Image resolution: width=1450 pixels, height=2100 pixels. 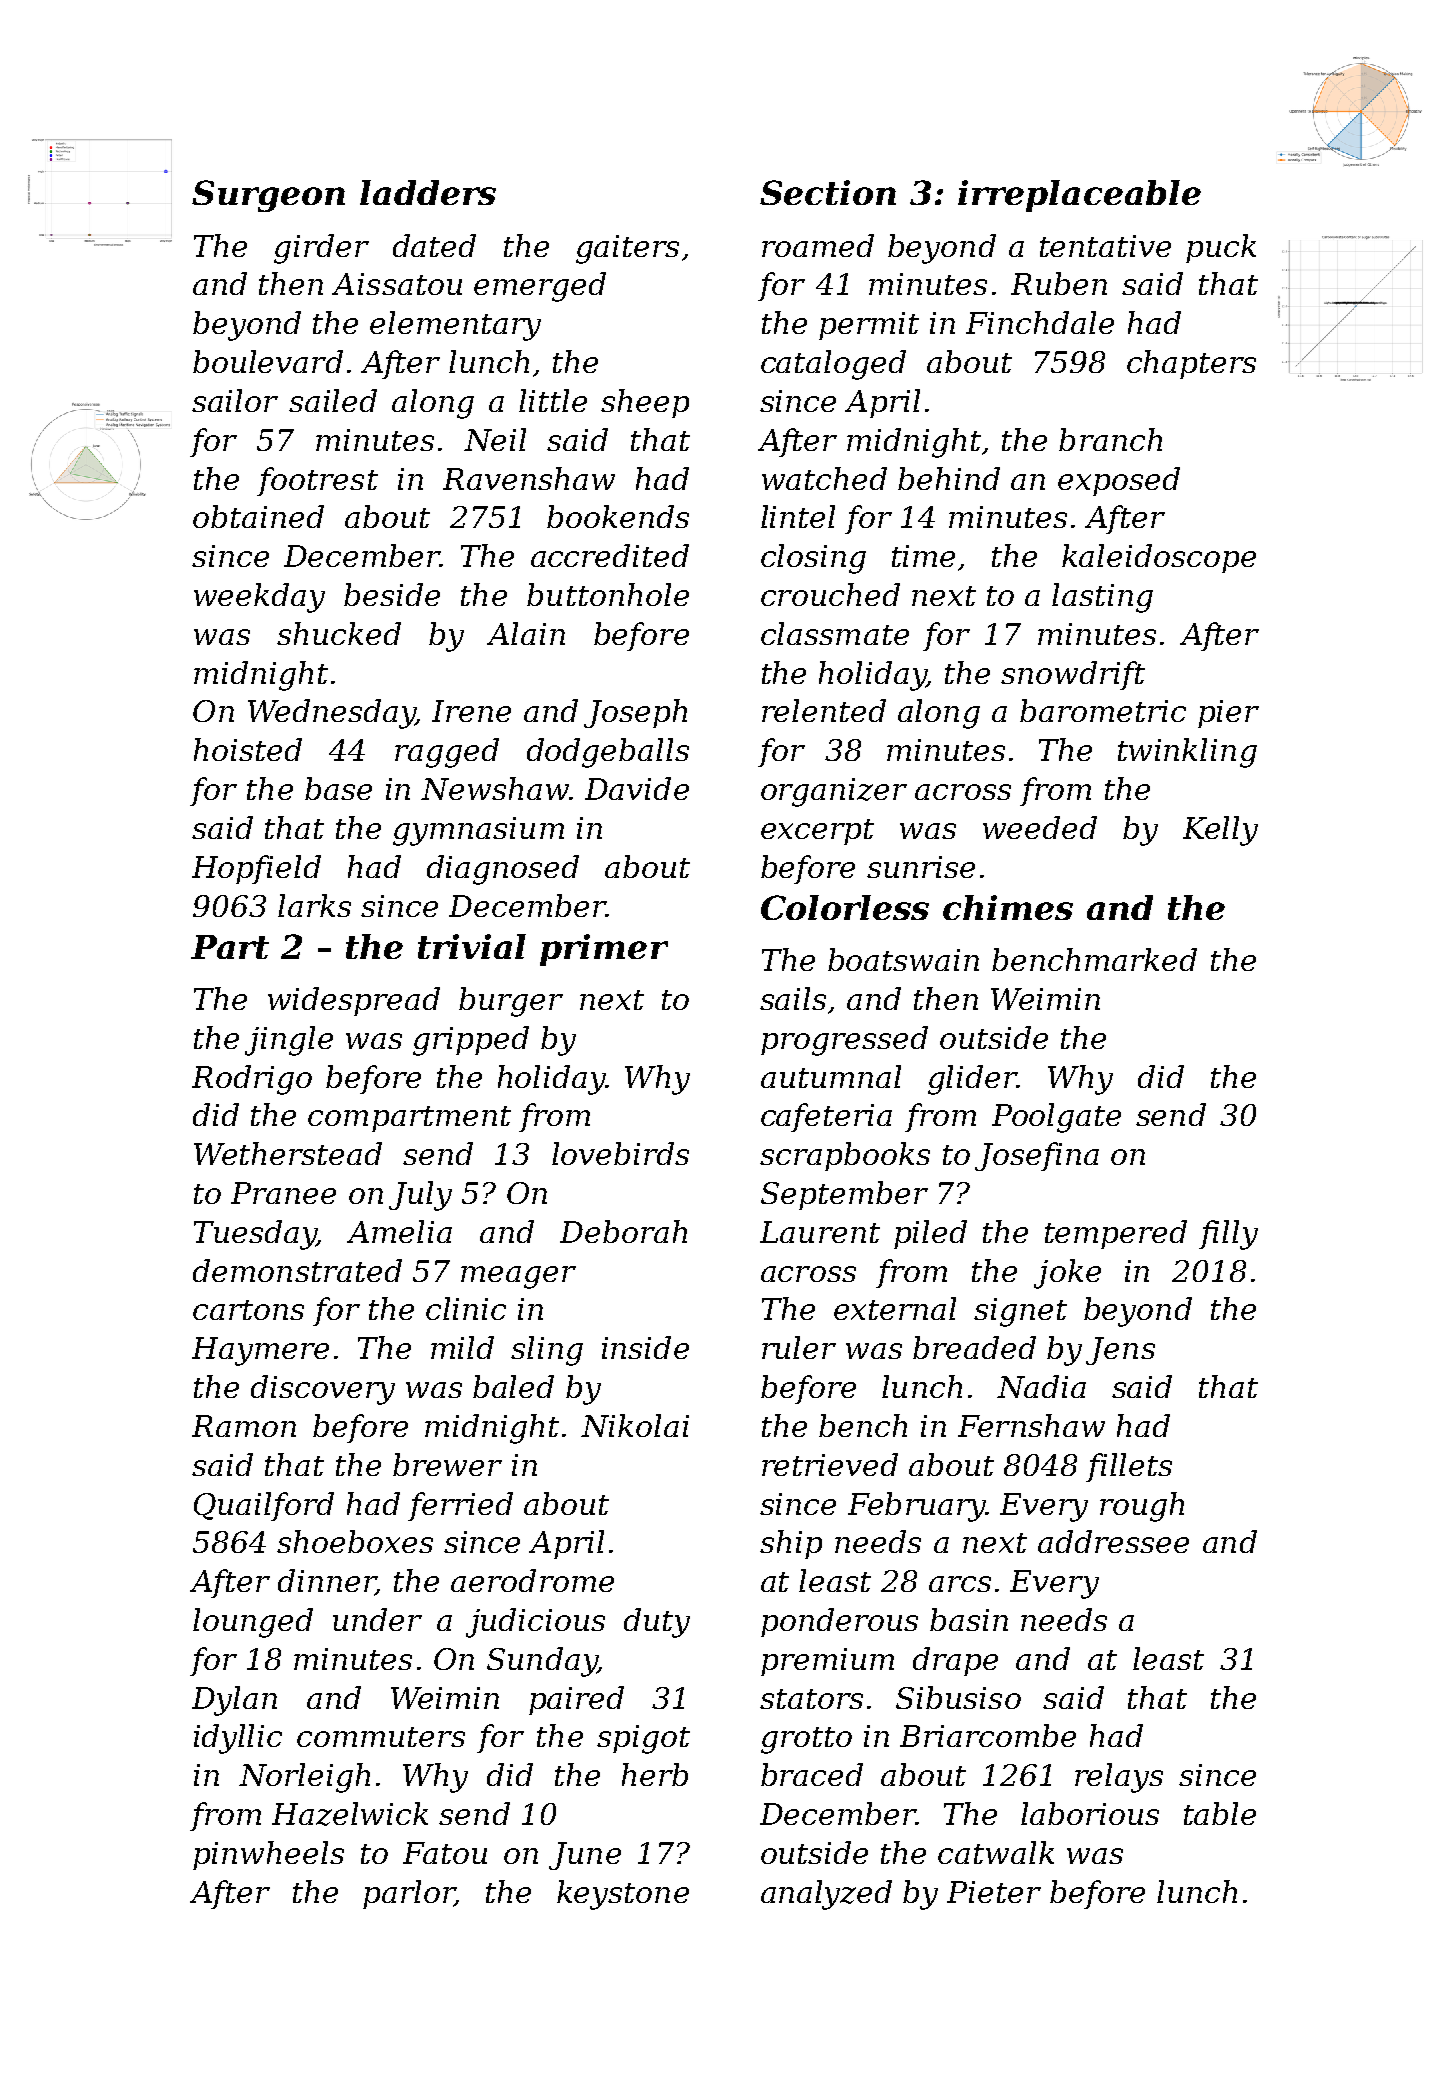 What do you see at coordinates (831, 1076) in the document?
I see `autumnal` at bounding box center [831, 1076].
